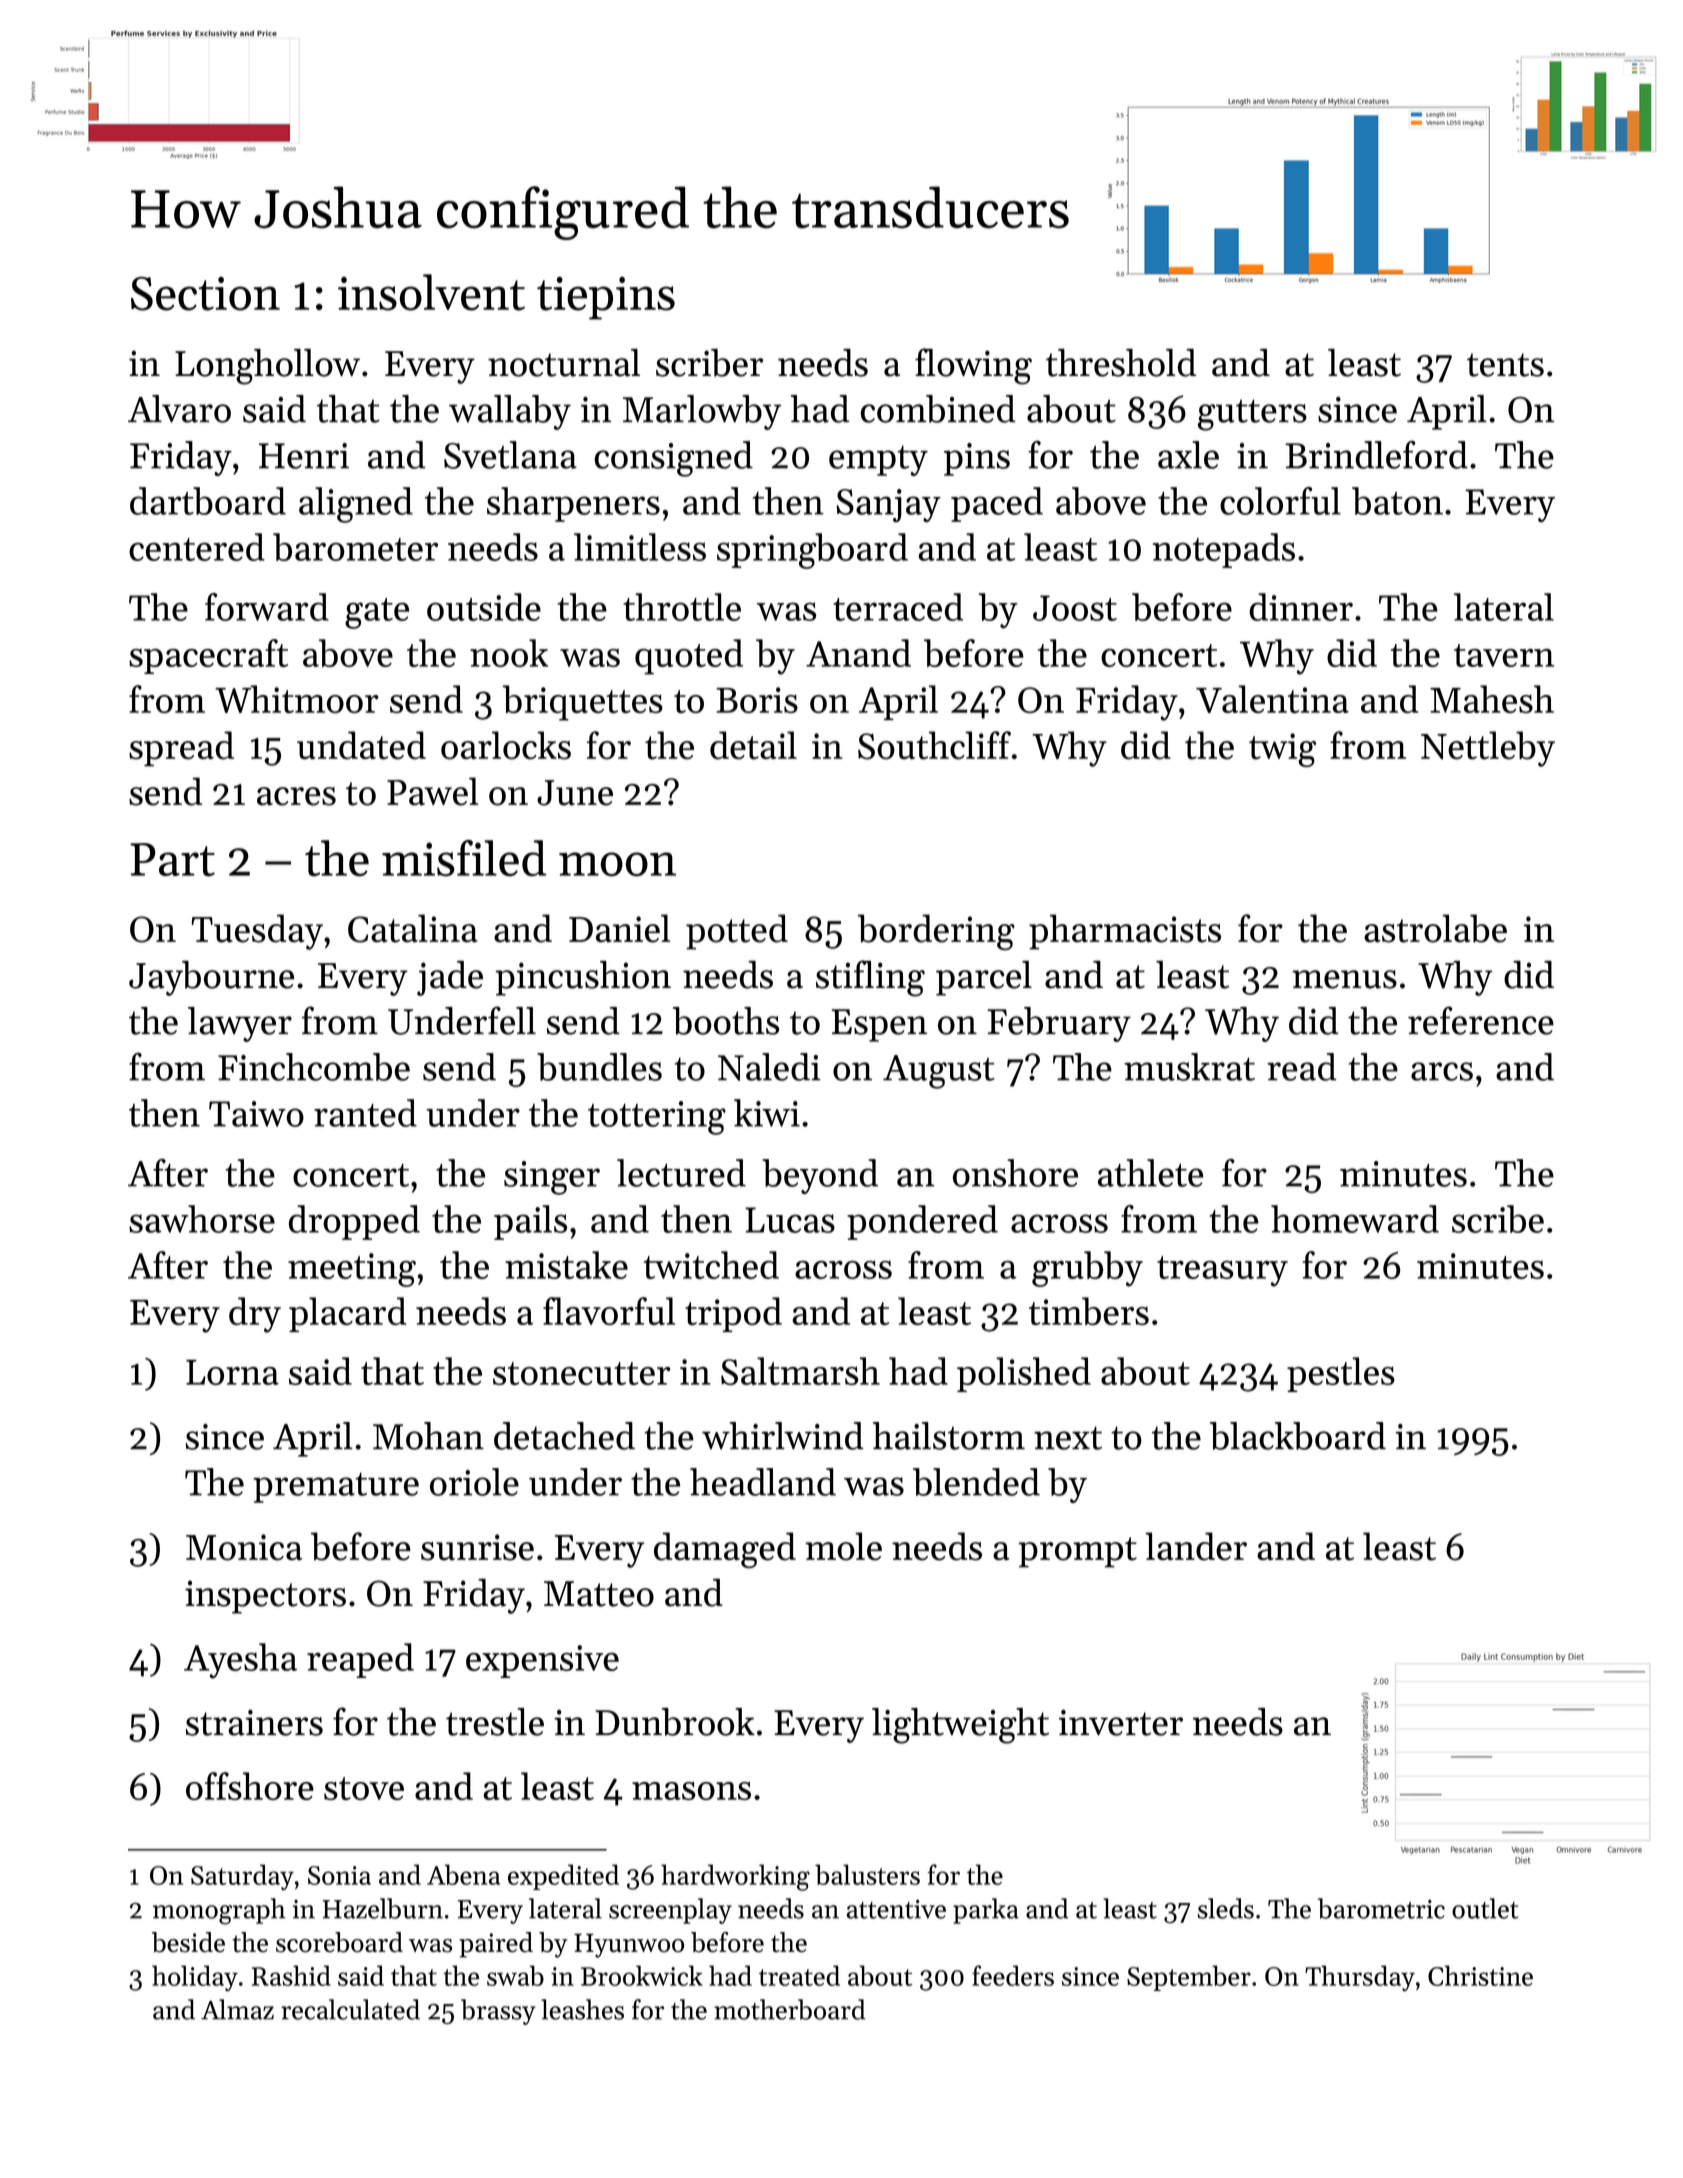 This document has height=2178, width=1683. What do you see at coordinates (619, 928) in the document?
I see `Daniel` at bounding box center [619, 928].
